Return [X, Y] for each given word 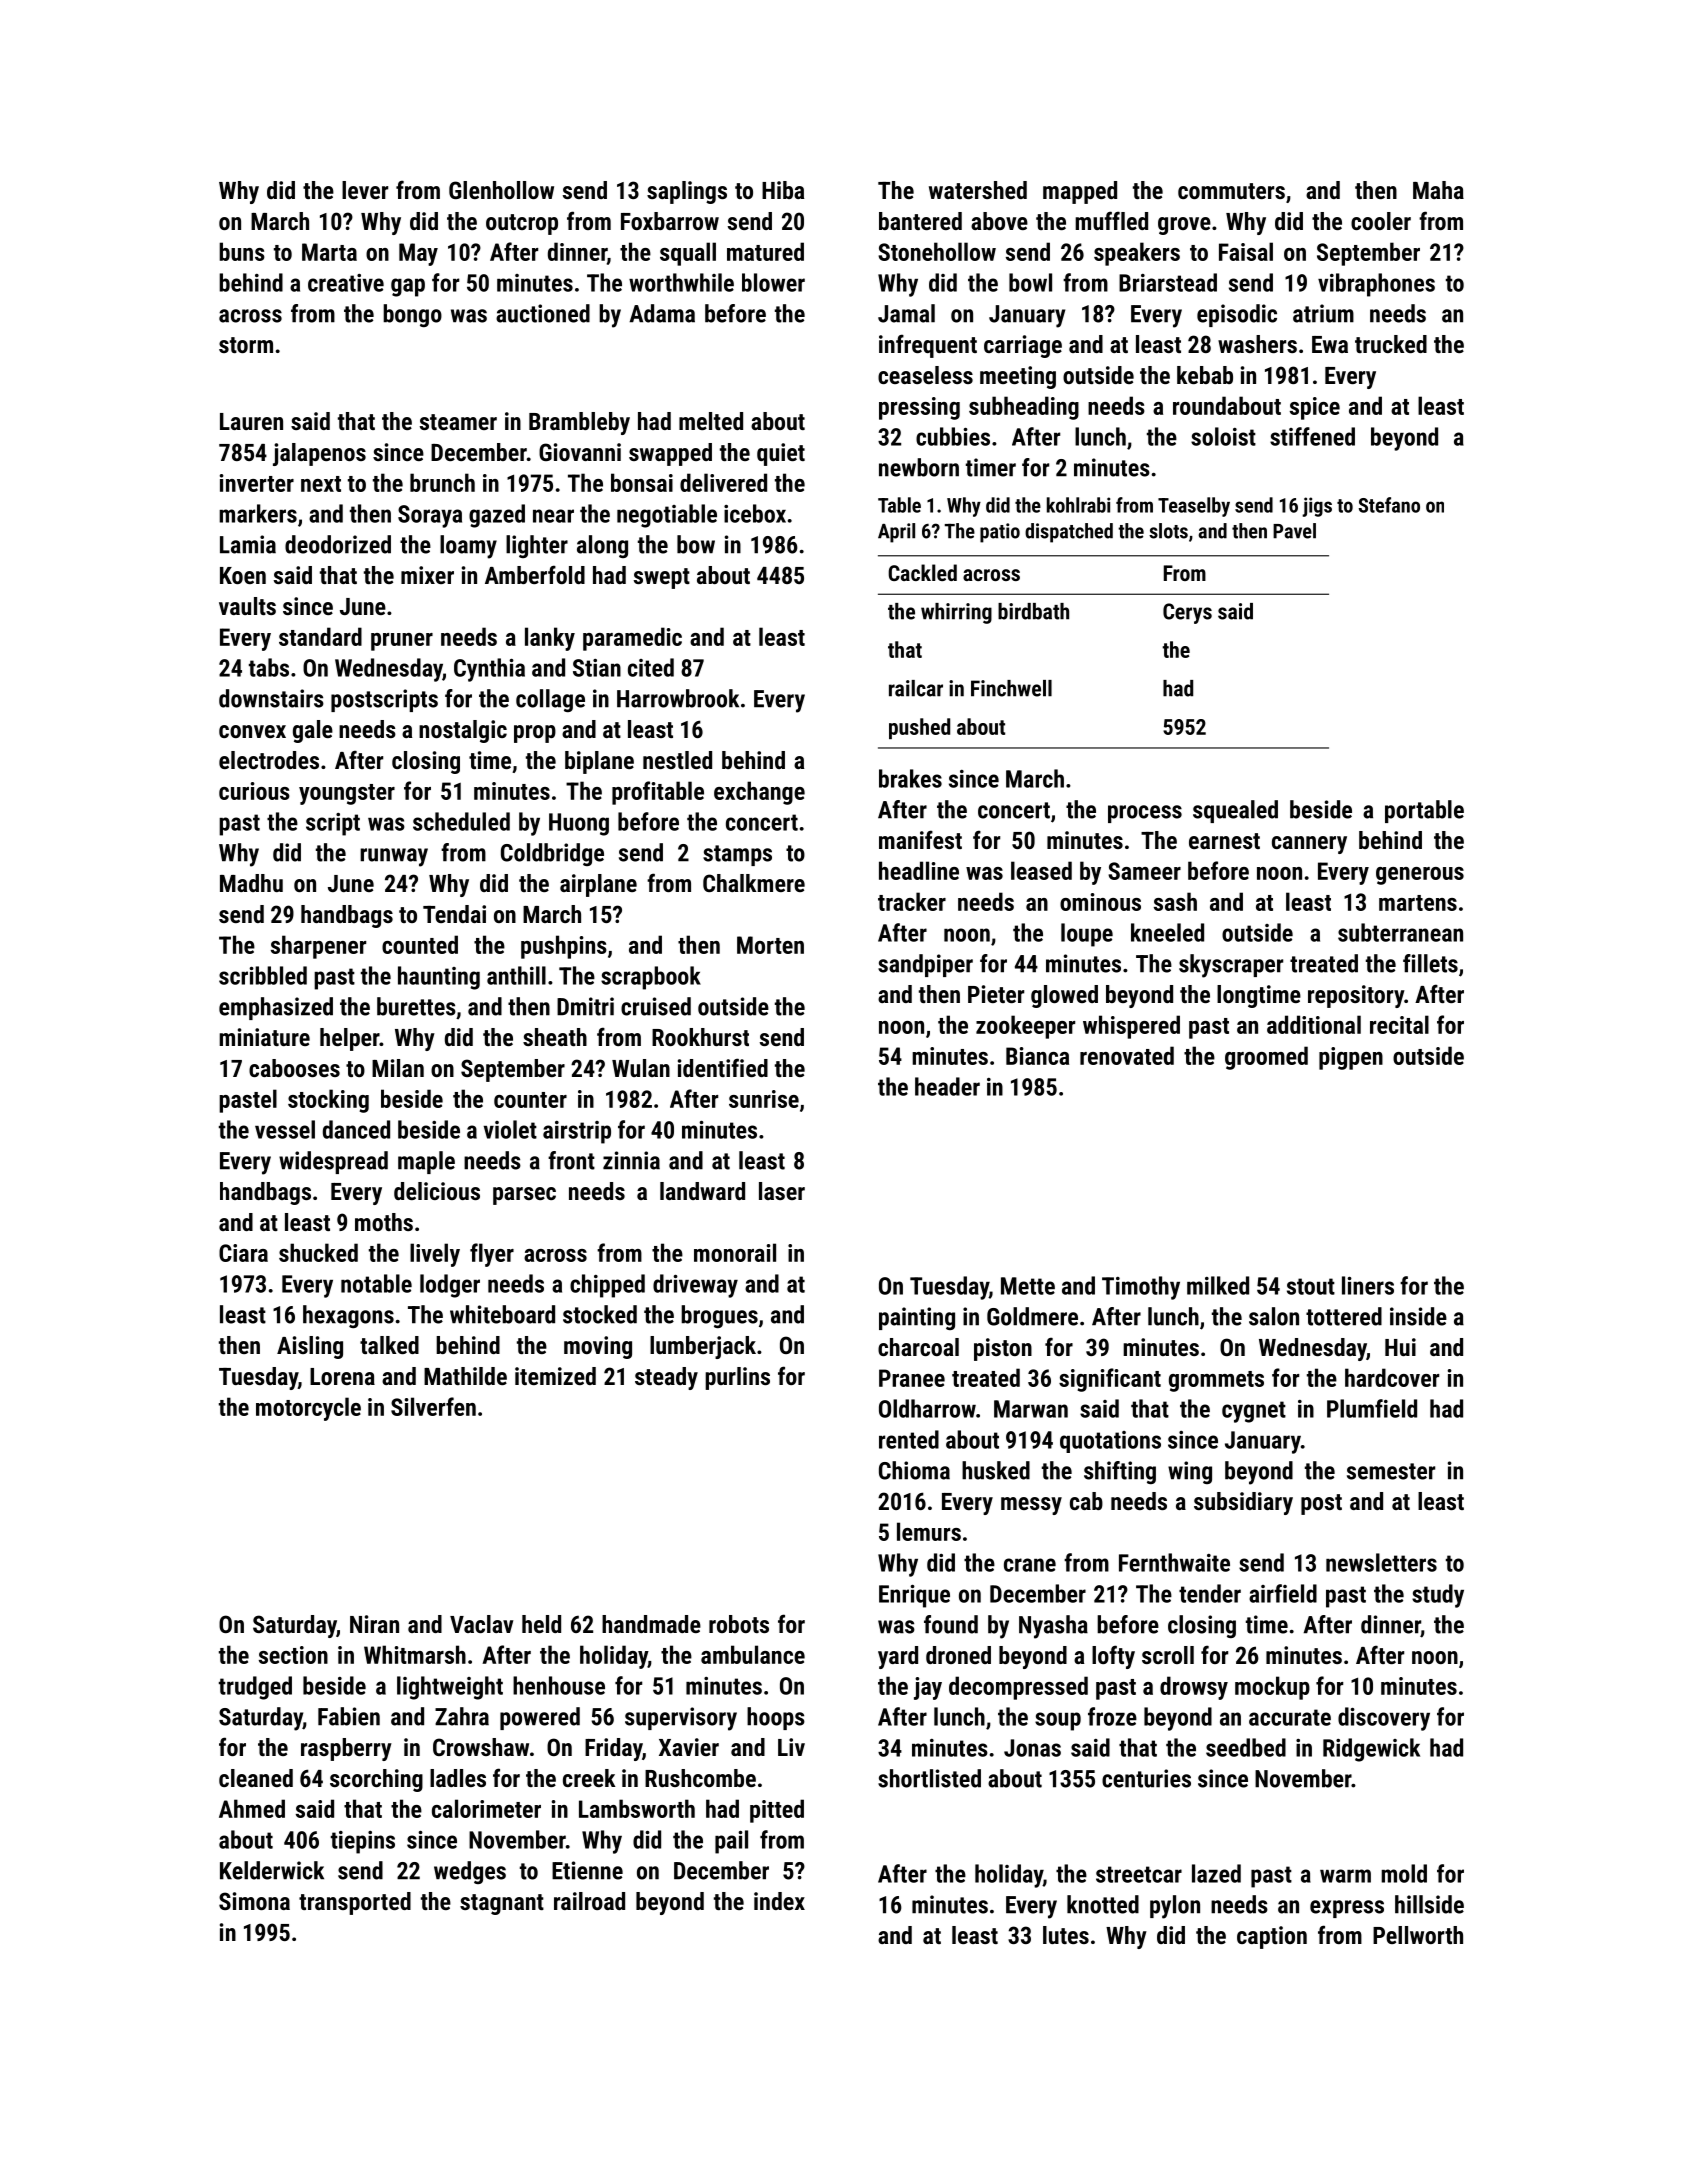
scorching [376, 1780]
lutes [1066, 1935]
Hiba [783, 190]
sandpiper [925, 965]
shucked [318, 1252]
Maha [1438, 190]
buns [242, 251]
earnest [1224, 841]
